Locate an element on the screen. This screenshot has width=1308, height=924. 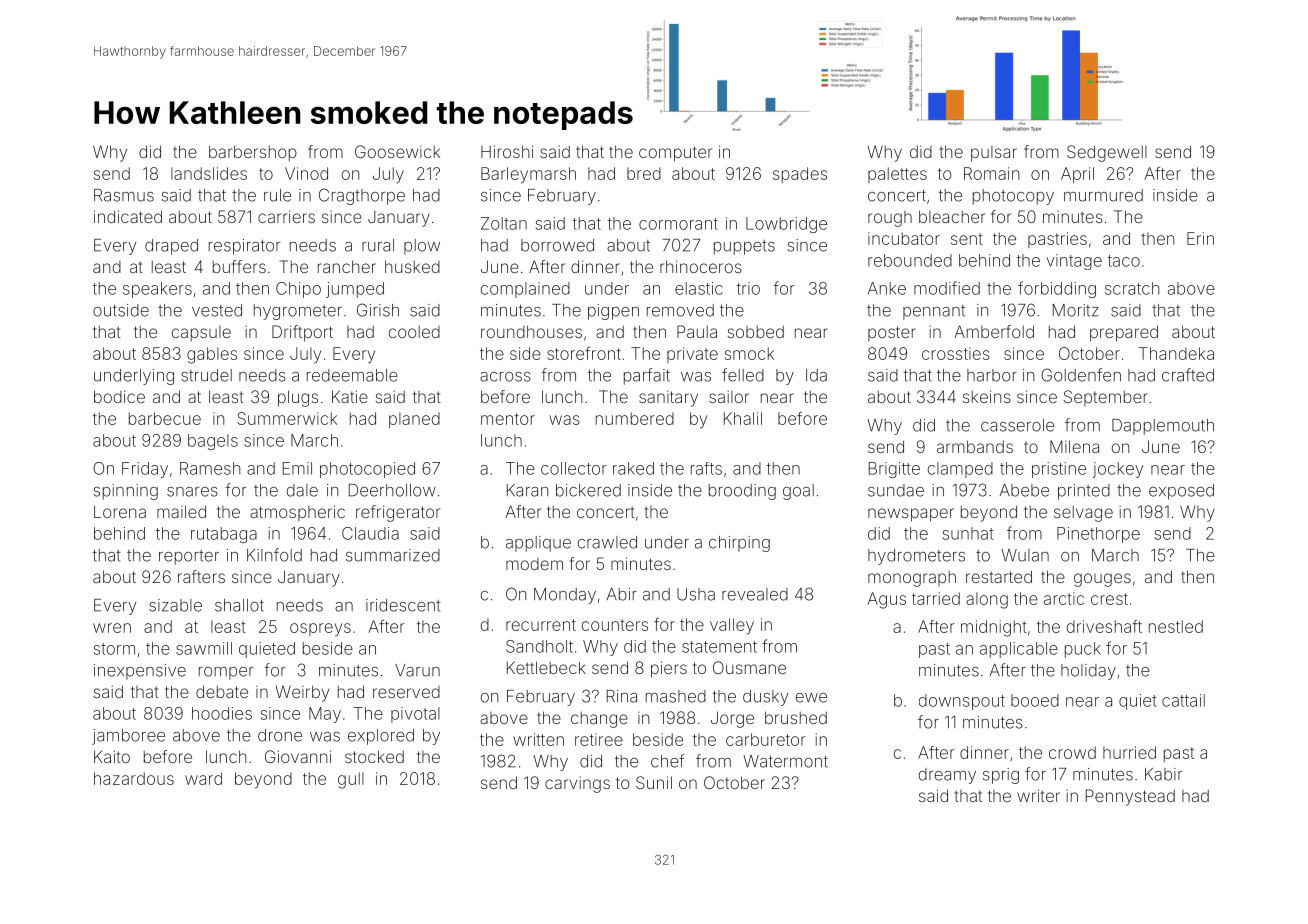
revealed is located at coordinates (755, 594).
